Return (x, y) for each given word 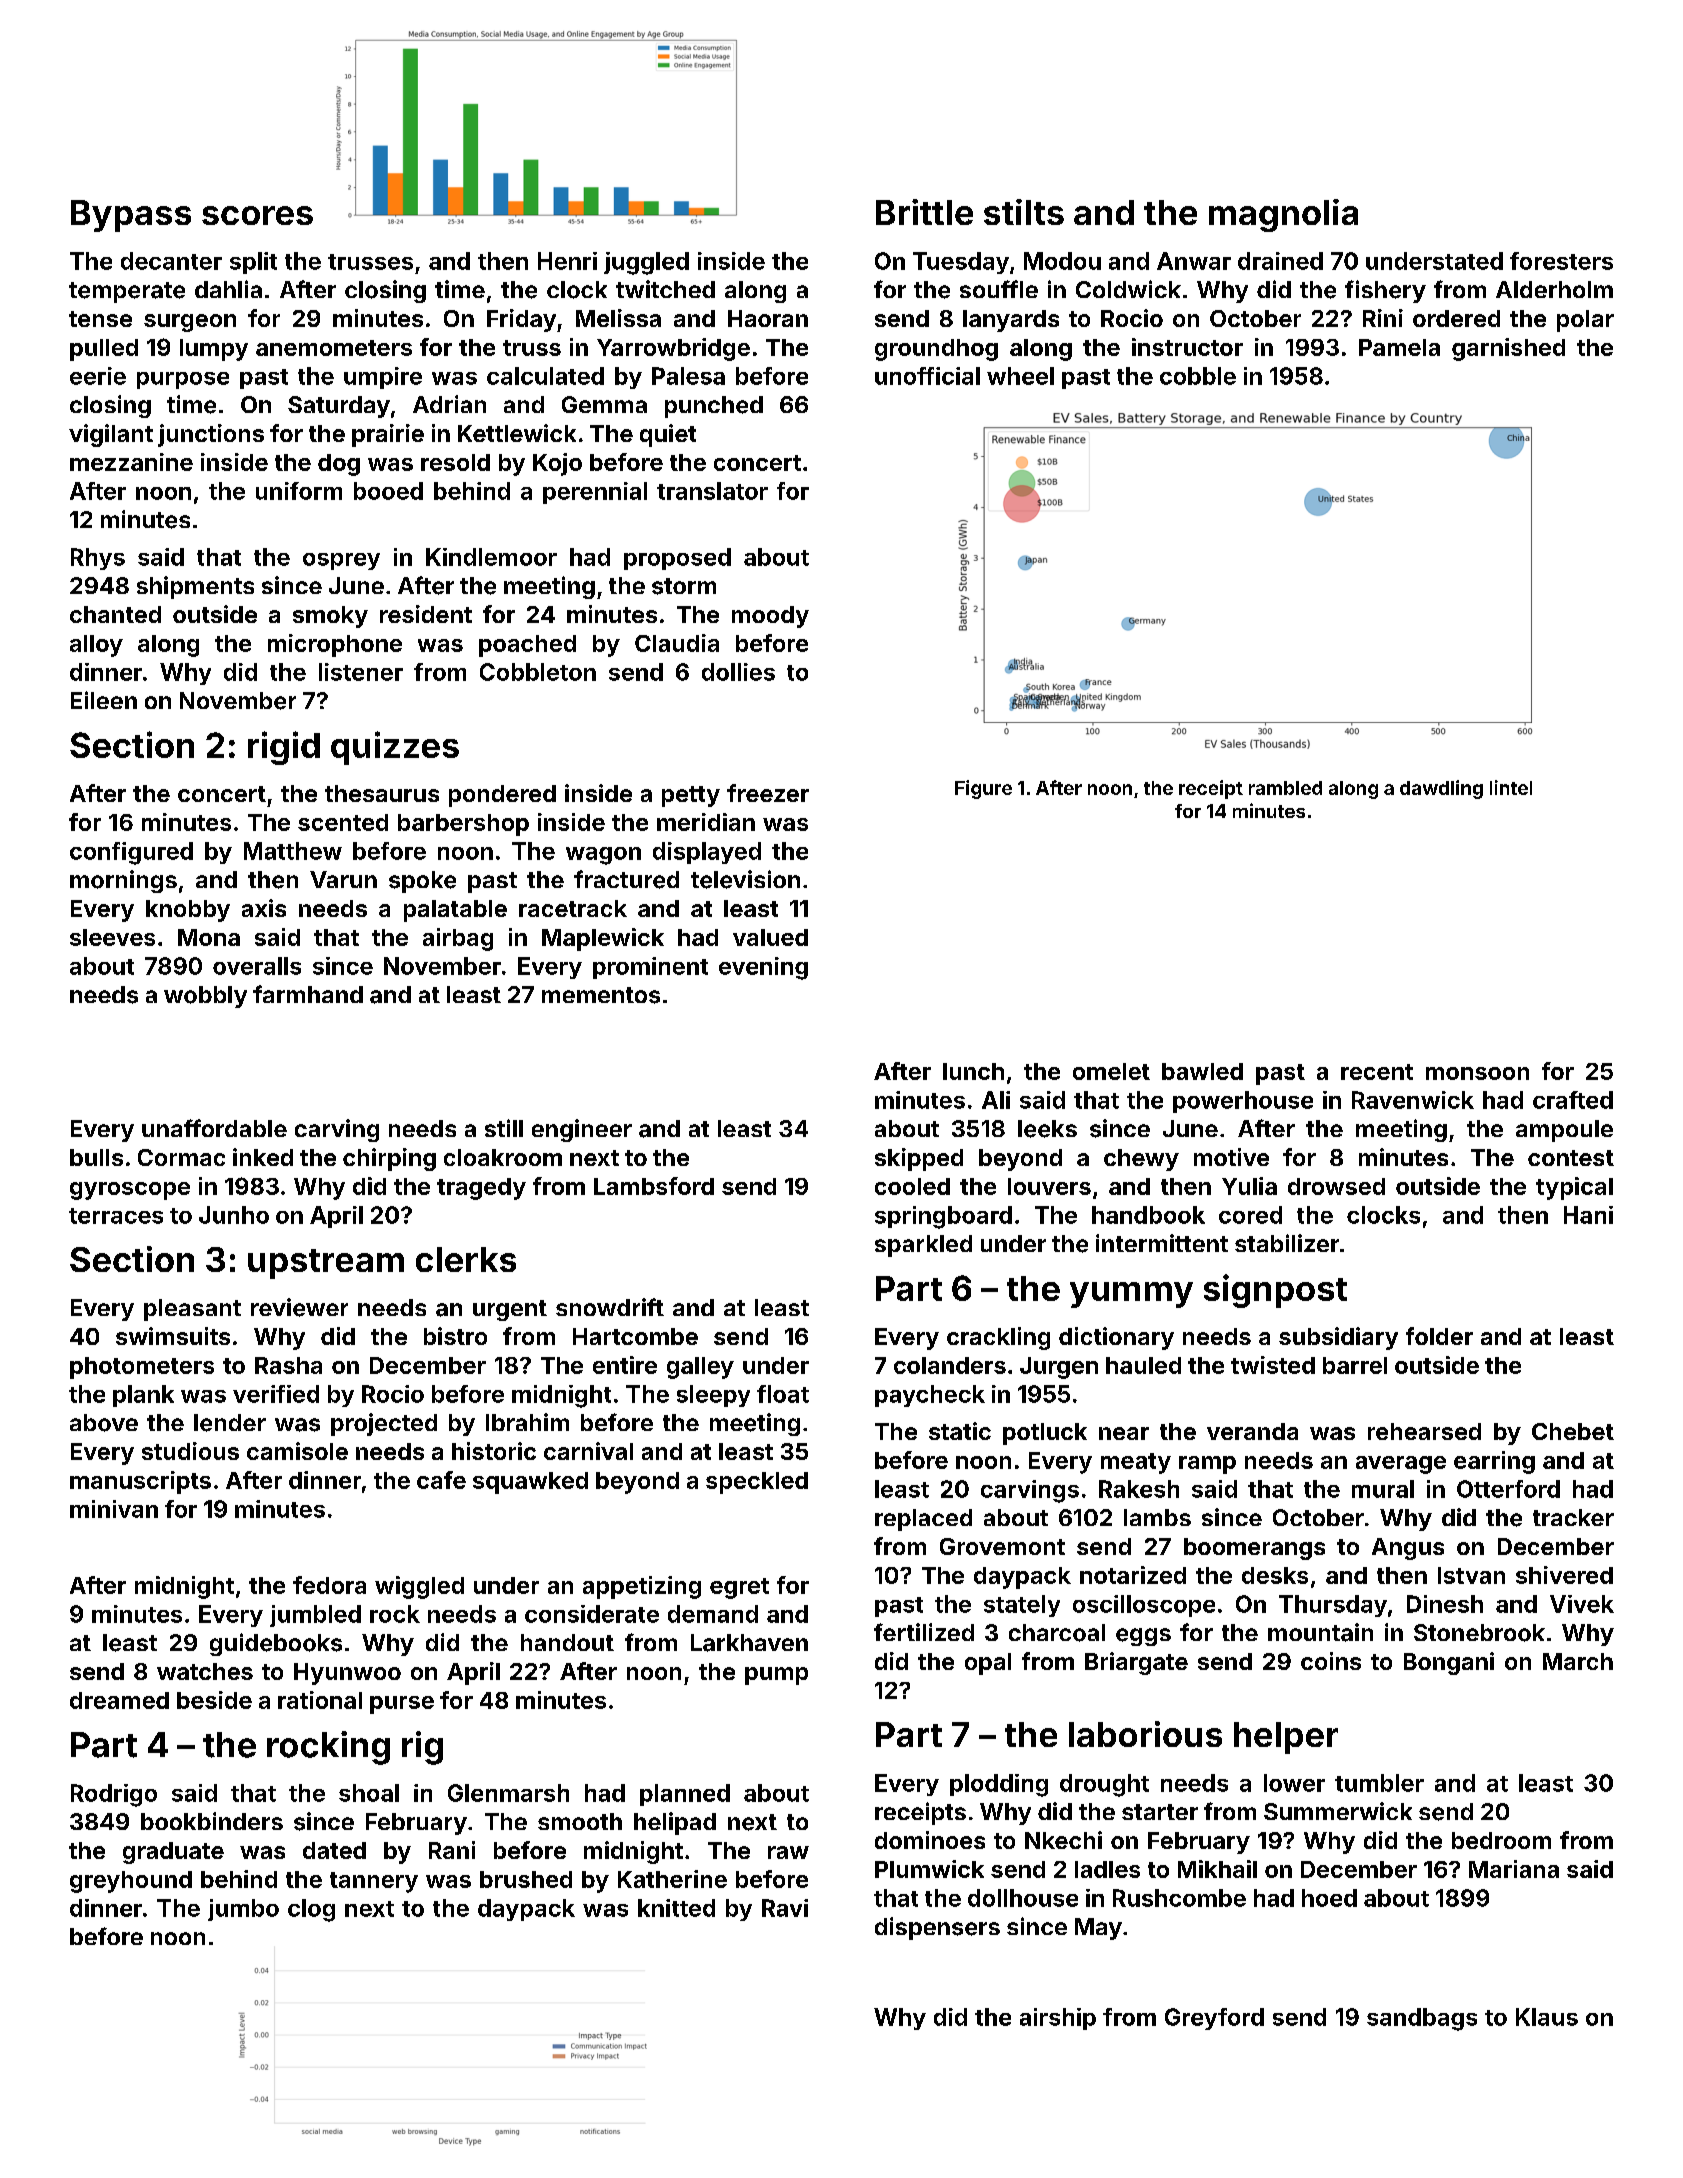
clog (311, 1910)
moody (770, 617)
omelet (1111, 1071)
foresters (1561, 261)
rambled (1285, 788)
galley (700, 1368)
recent (1377, 1072)
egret (739, 1588)
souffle (999, 289)
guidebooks (276, 1644)
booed (388, 491)
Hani (1588, 1215)
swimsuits (173, 1336)
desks (1275, 1575)
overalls (257, 966)
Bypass (131, 216)
